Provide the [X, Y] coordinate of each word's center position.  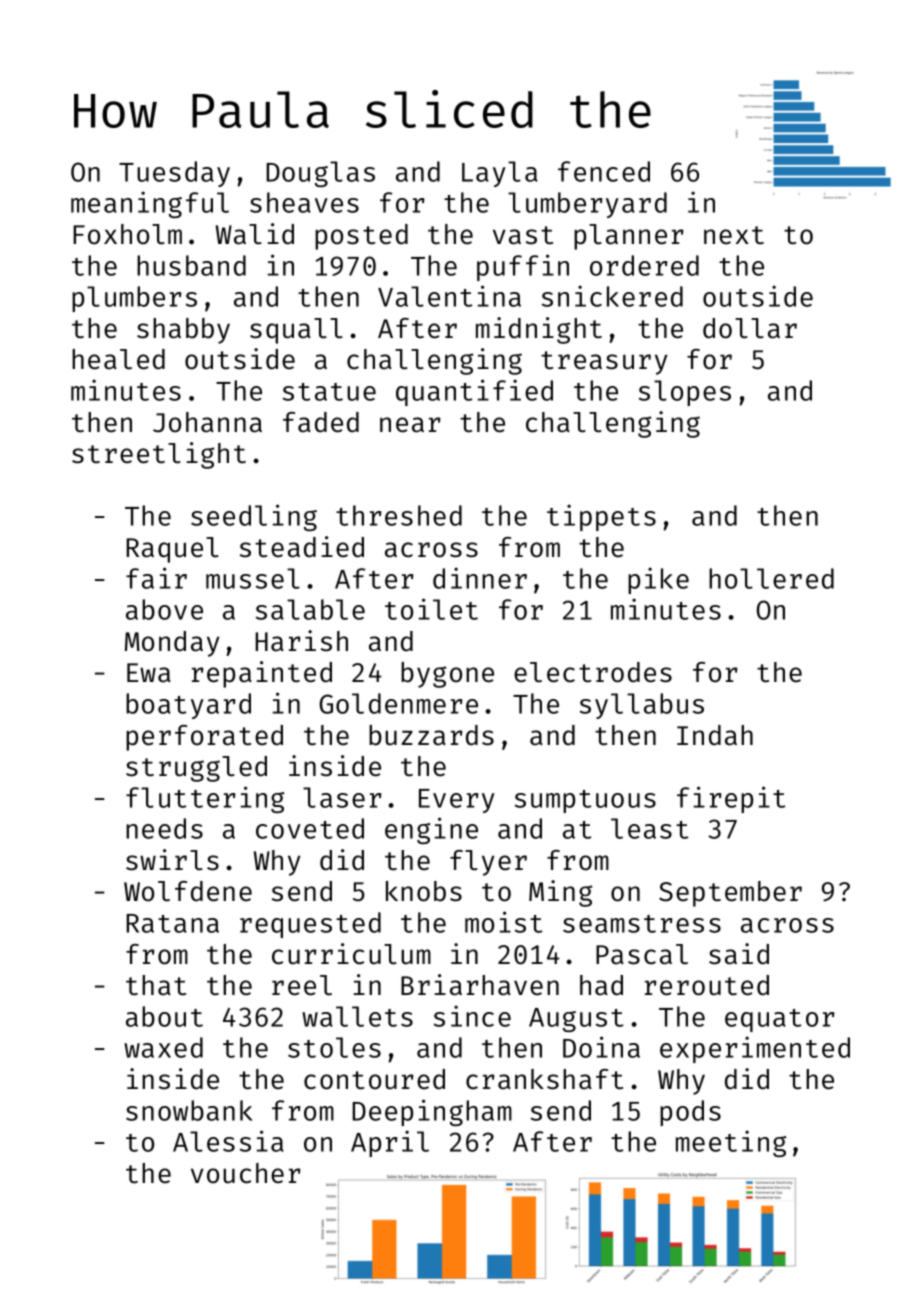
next [734, 235]
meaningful [150, 204]
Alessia [228, 1141]
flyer [488, 863]
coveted [310, 828]
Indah [715, 735]
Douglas [320, 174]
